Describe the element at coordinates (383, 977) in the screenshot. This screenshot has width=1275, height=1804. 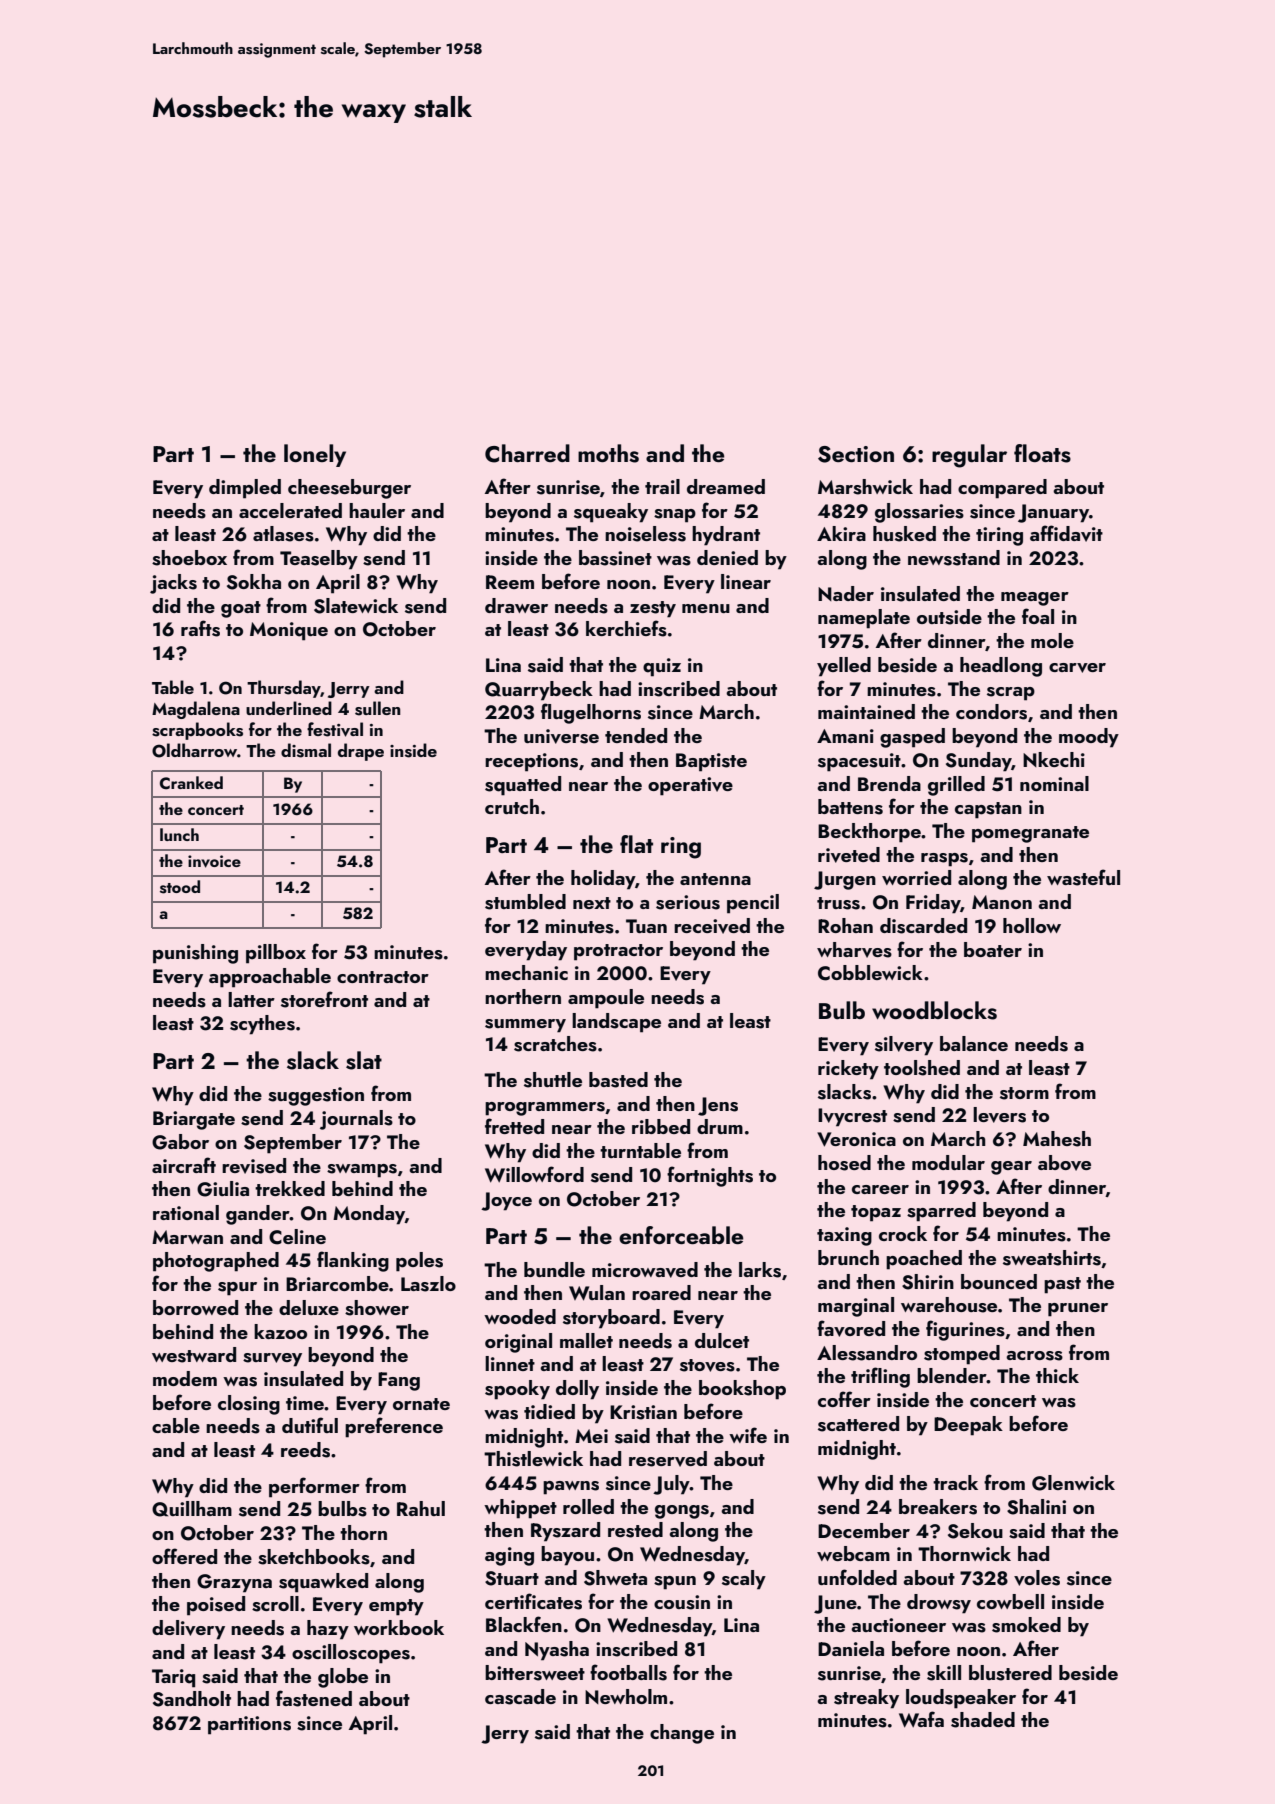
I see `contractor` at that location.
